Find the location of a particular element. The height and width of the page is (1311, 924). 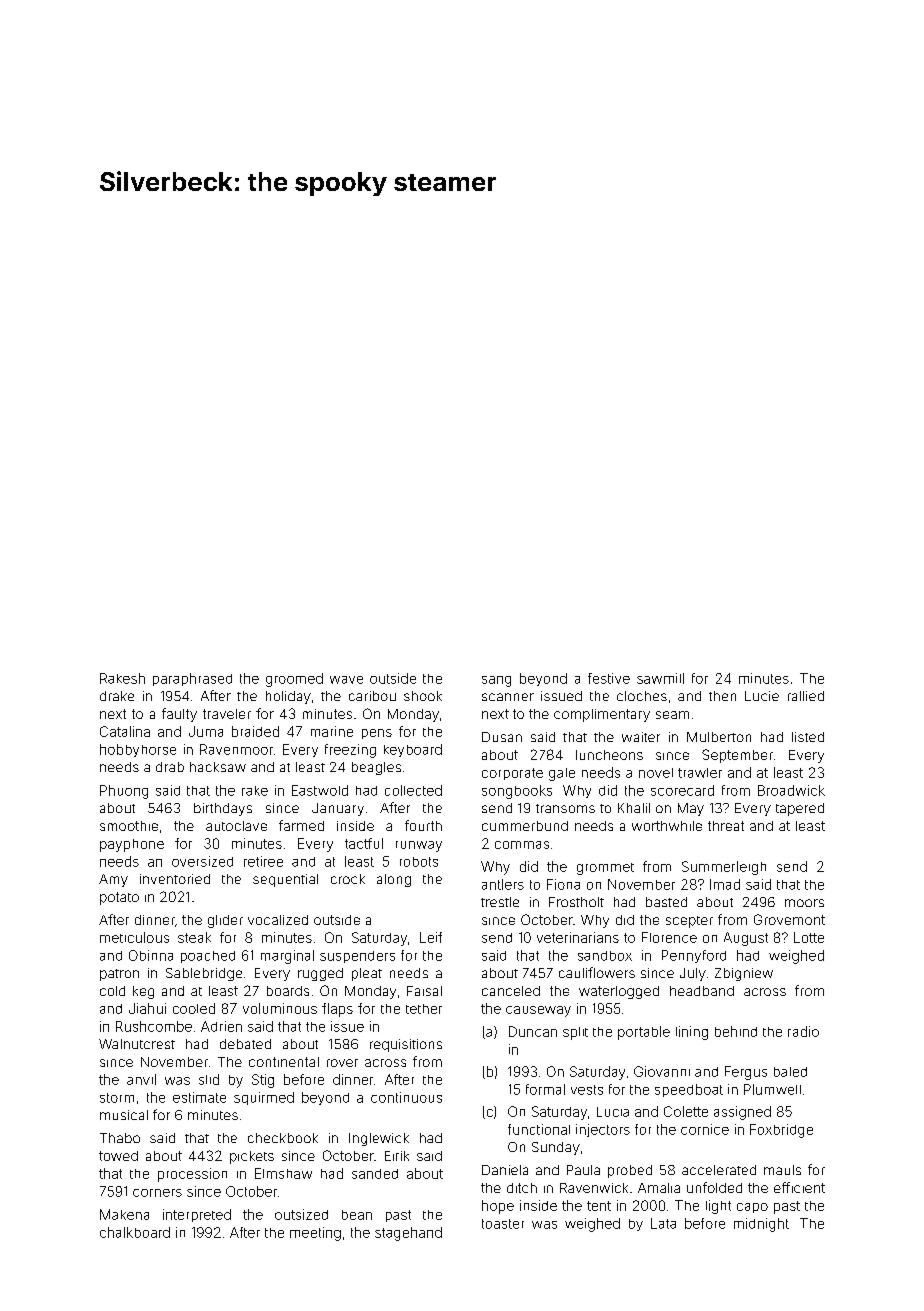

faulty is located at coordinates (179, 715).
